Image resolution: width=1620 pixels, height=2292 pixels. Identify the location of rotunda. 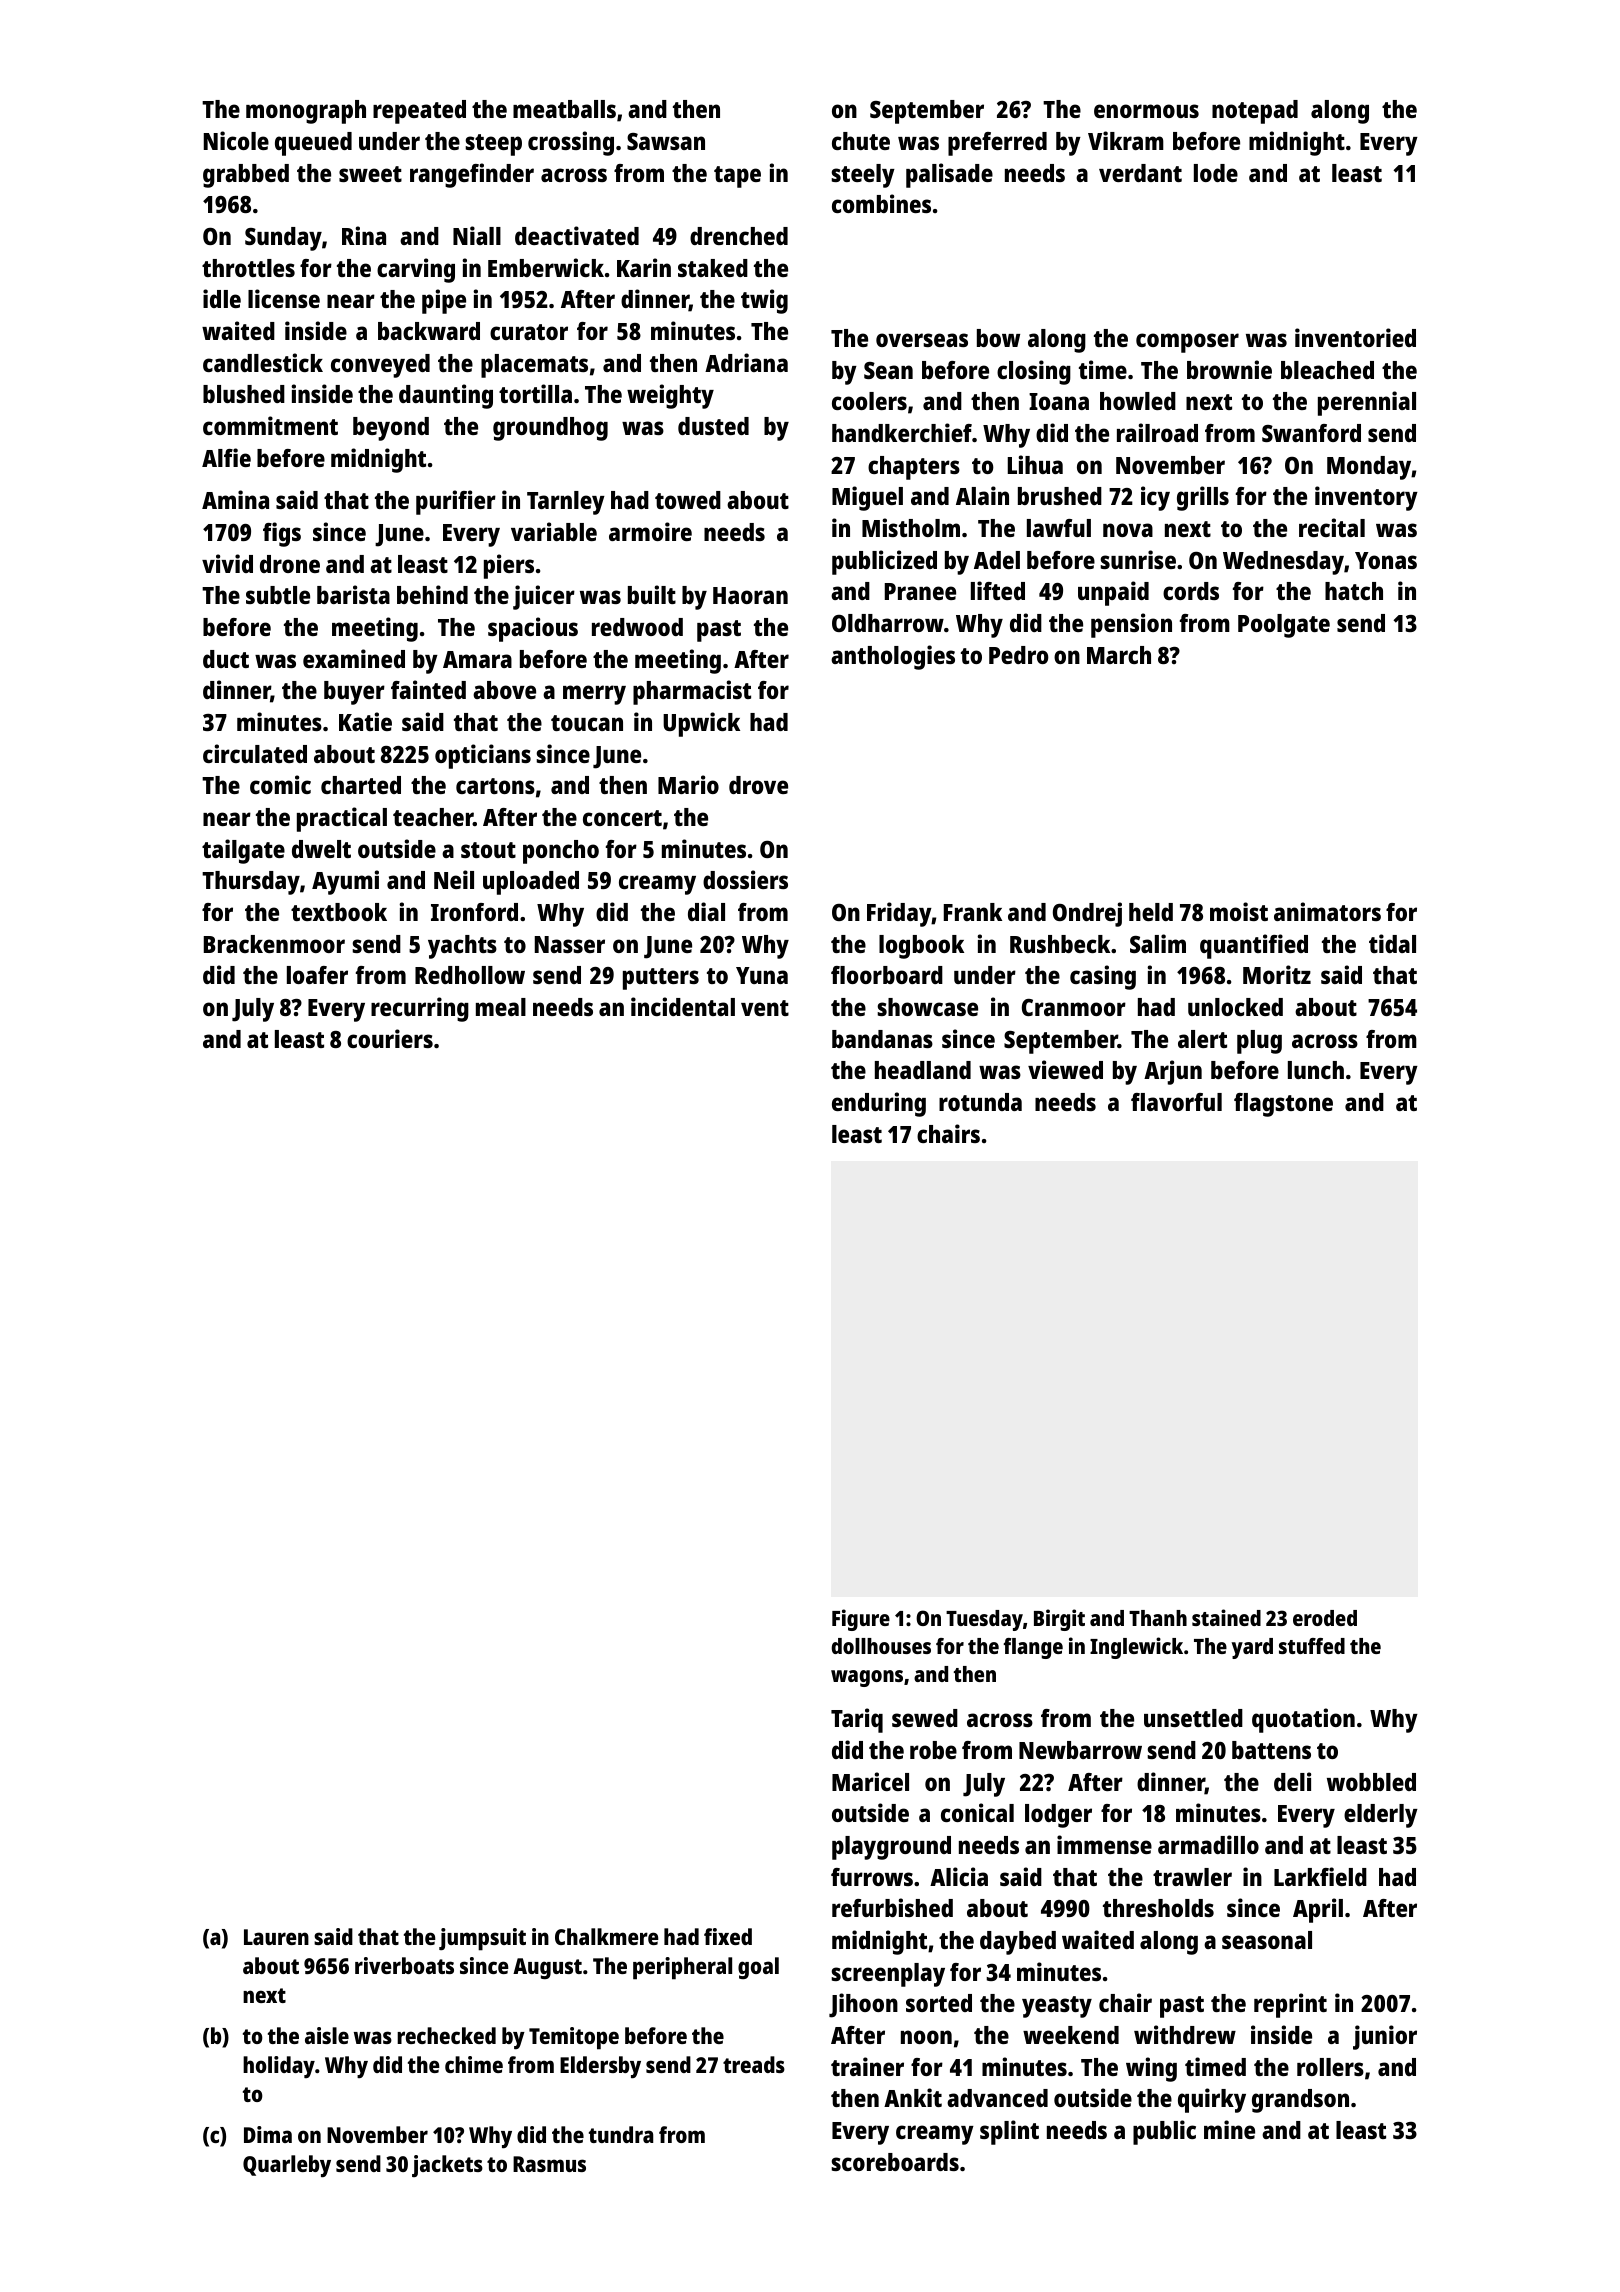
(980, 1102).
